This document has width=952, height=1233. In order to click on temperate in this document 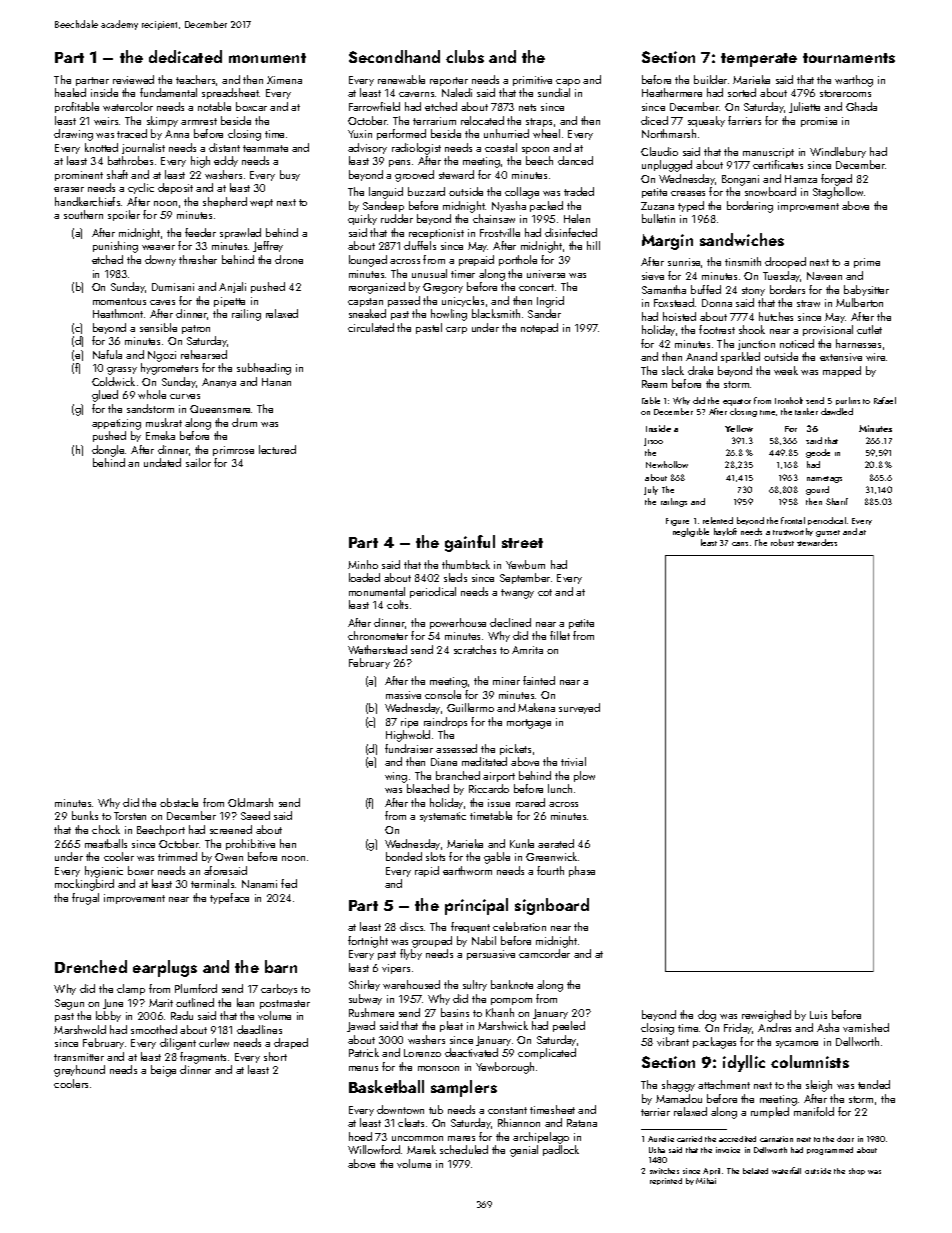, I will do `click(759, 60)`.
